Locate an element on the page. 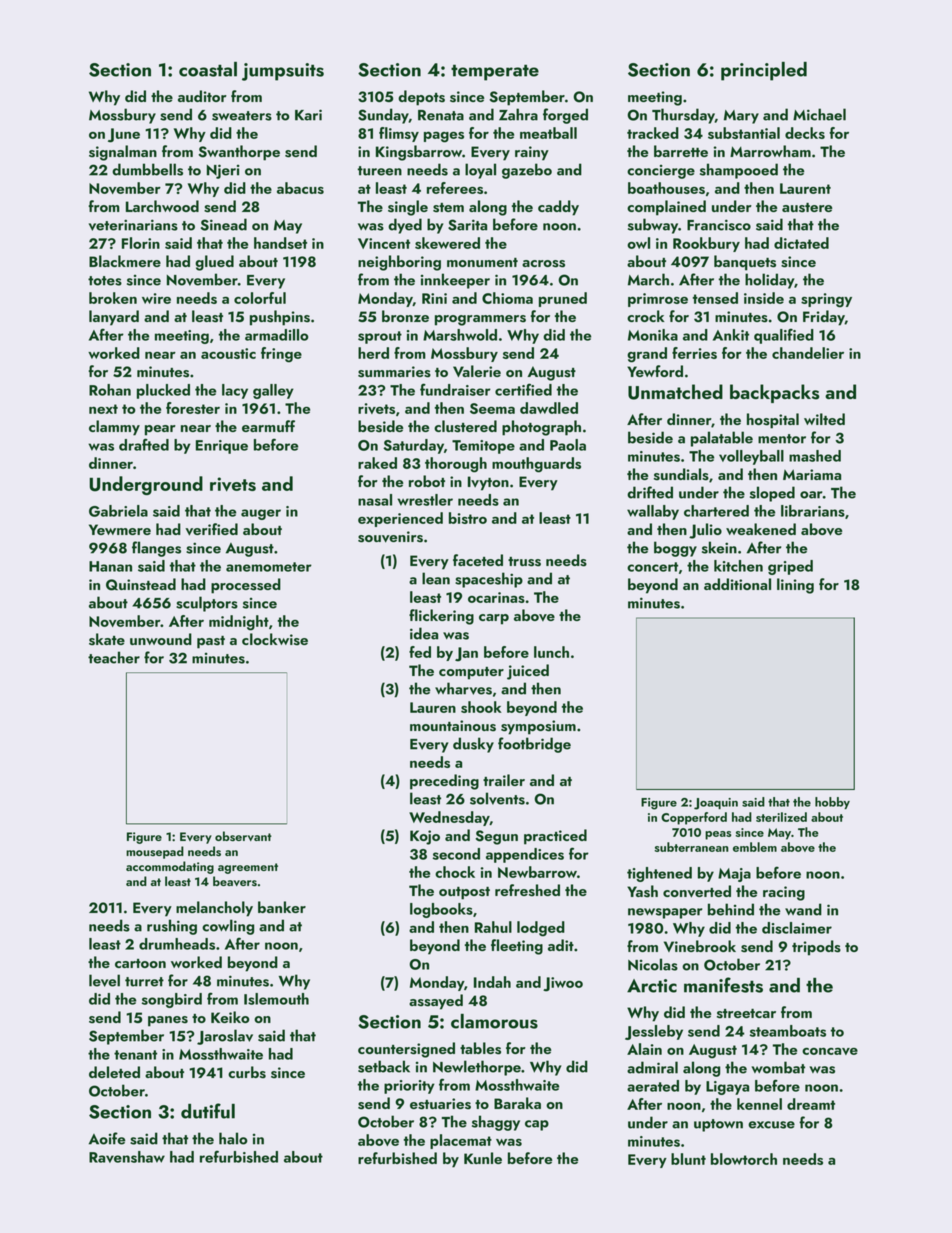  Zahra is located at coordinates (518, 114).
